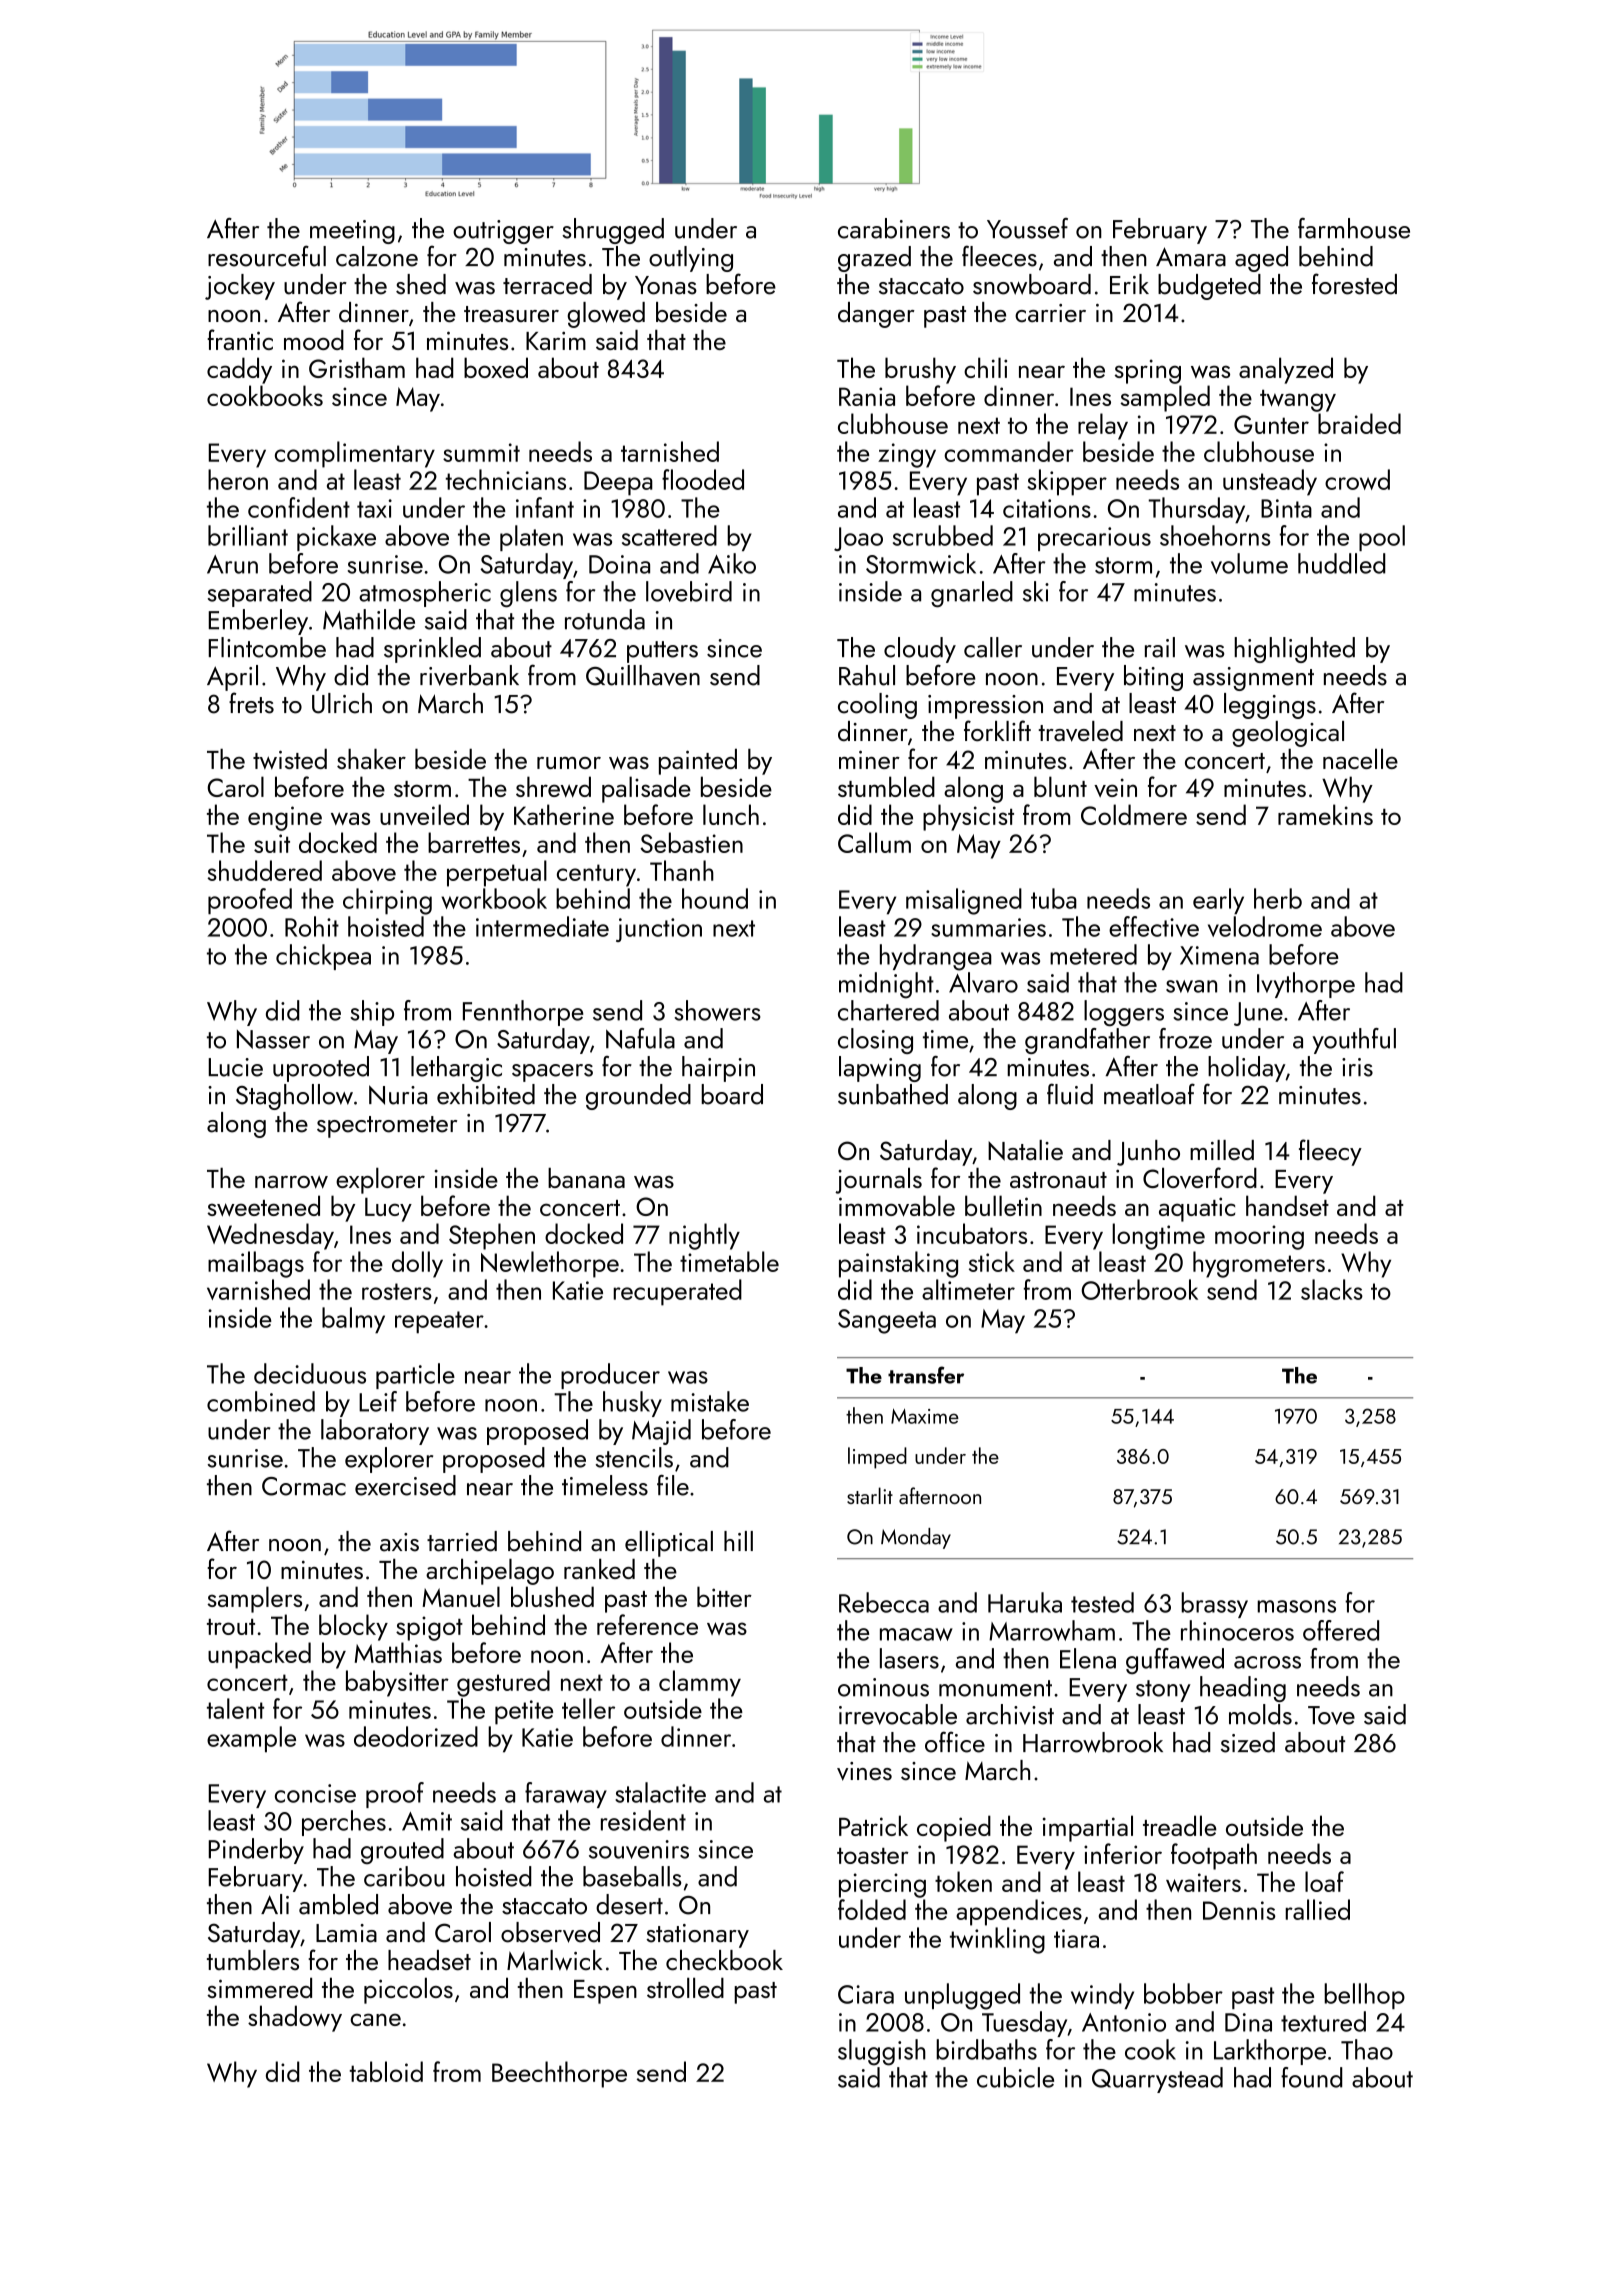 This image has height=2292, width=1620. What do you see at coordinates (352, 232) in the image?
I see `meeting` at bounding box center [352, 232].
